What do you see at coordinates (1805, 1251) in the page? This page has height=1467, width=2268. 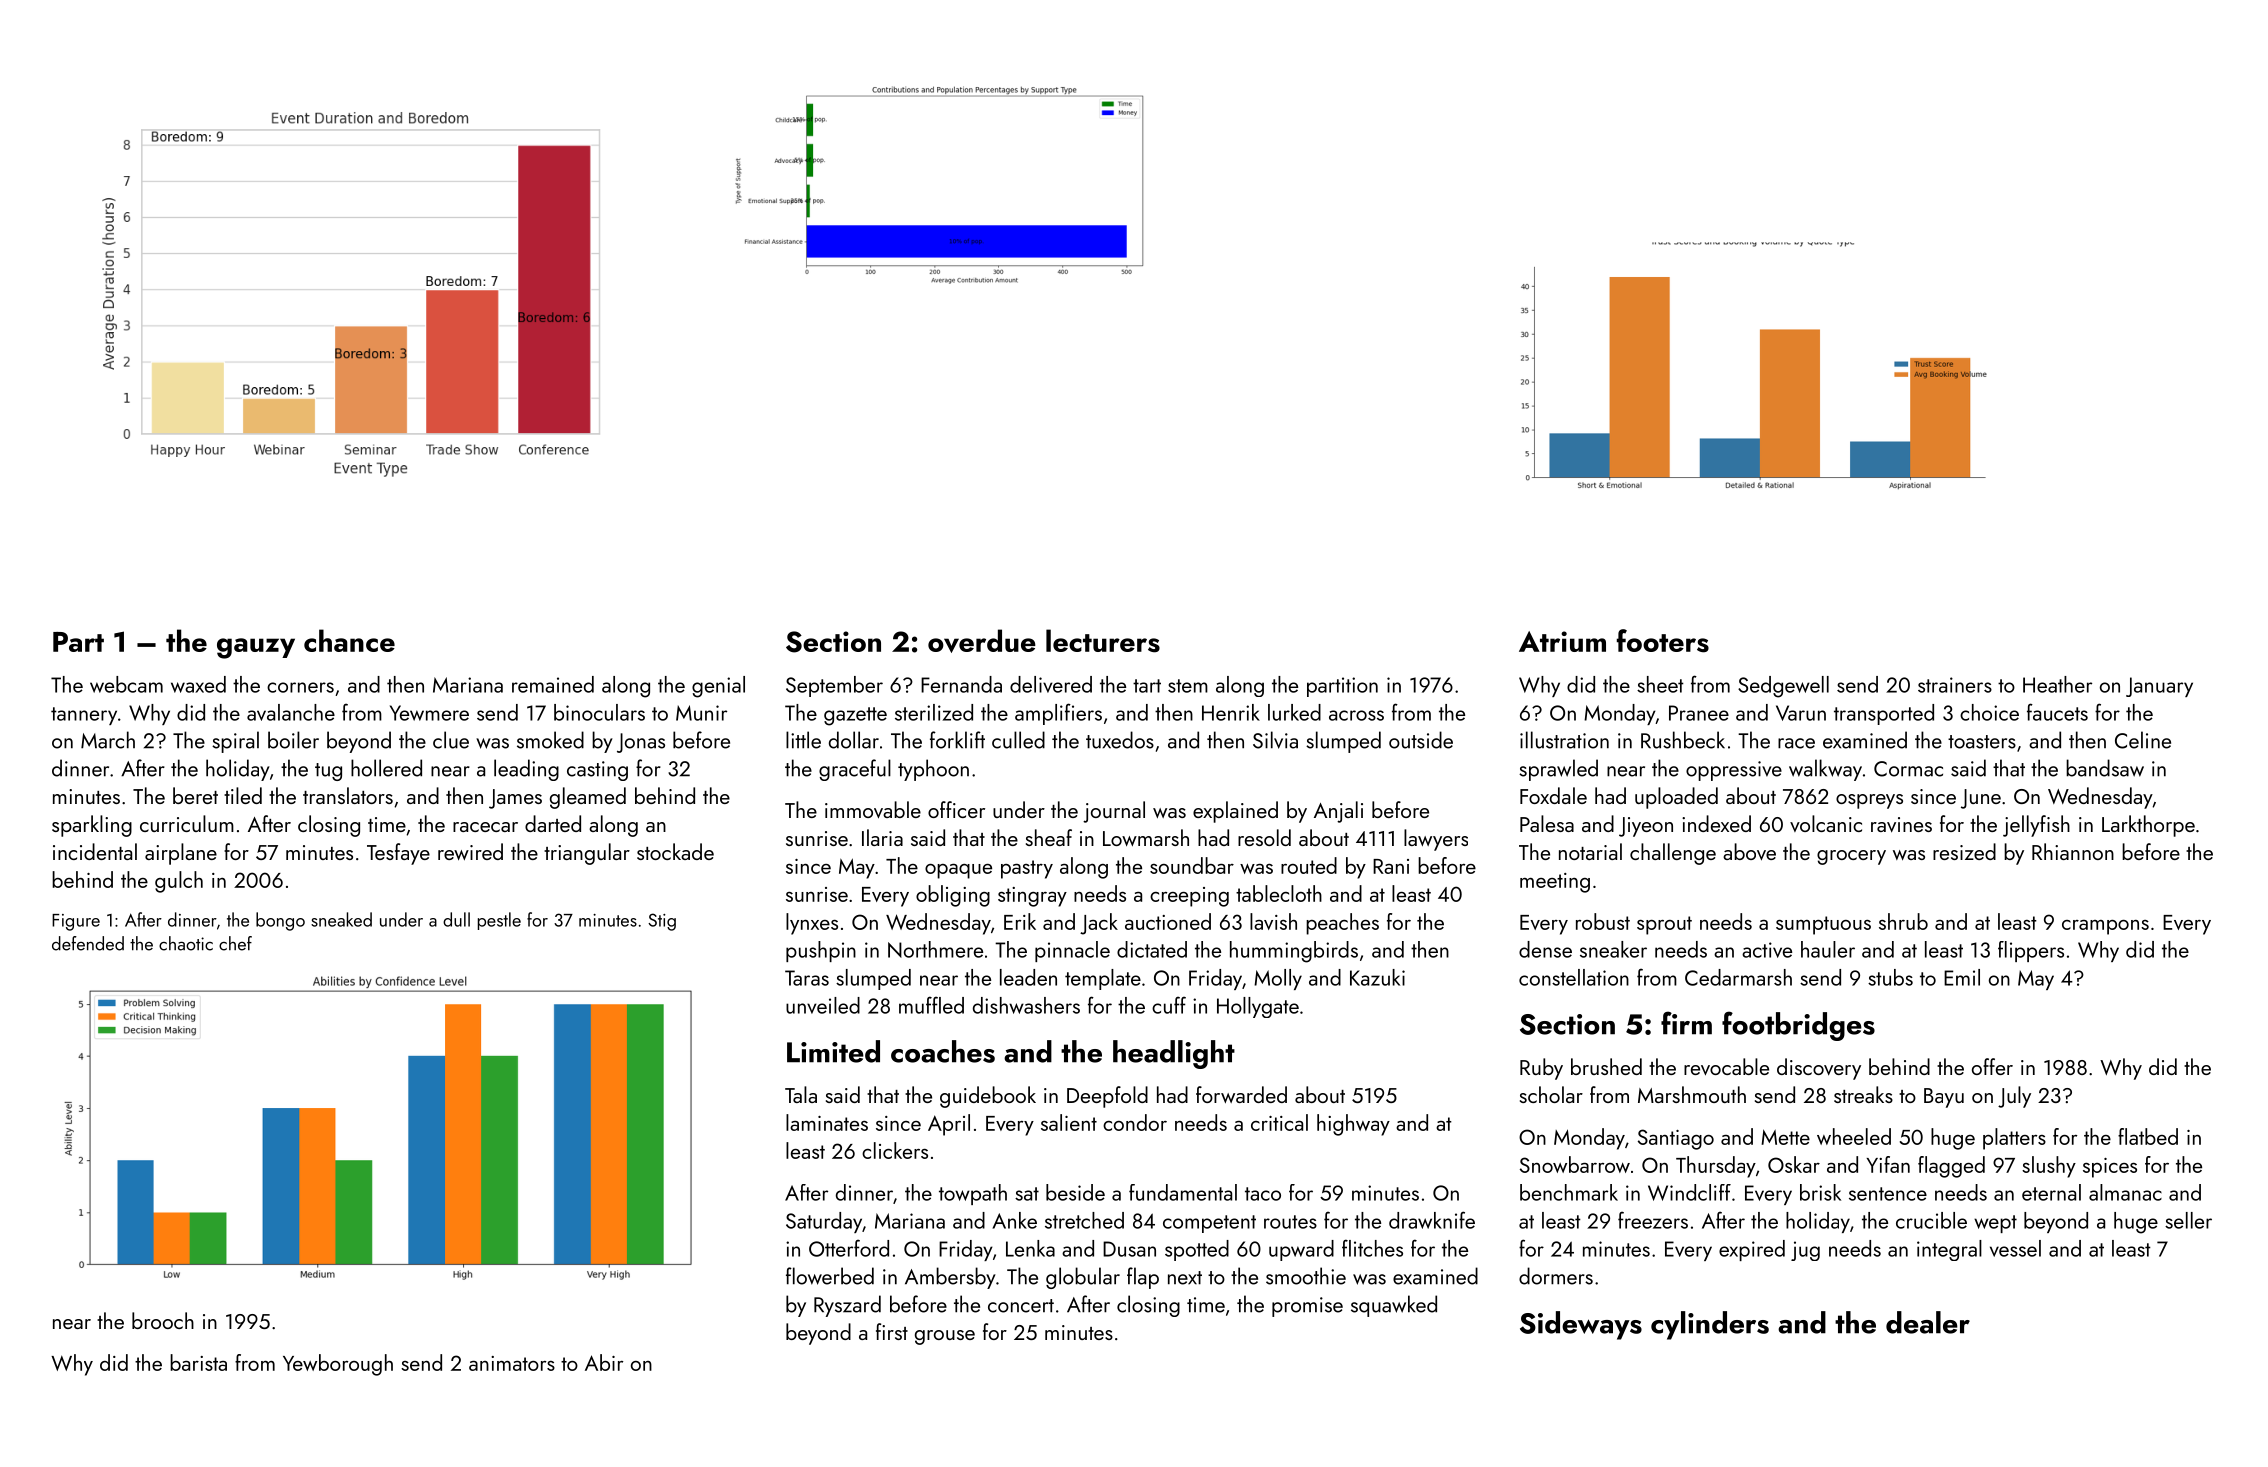 I see `jug` at bounding box center [1805, 1251].
